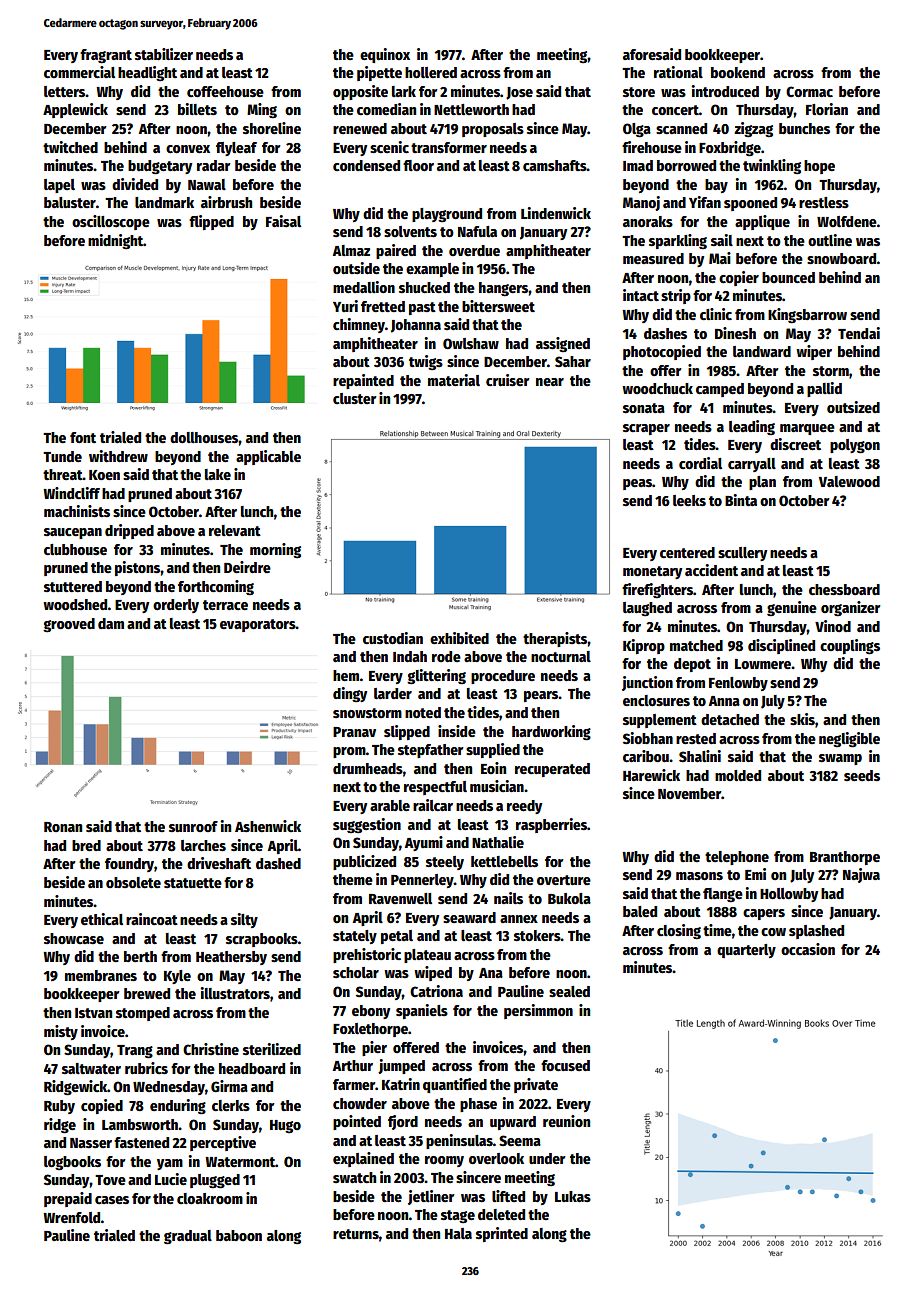 The image size is (924, 1308). Describe the element at coordinates (83, 437) in the document. I see `font` at that location.
